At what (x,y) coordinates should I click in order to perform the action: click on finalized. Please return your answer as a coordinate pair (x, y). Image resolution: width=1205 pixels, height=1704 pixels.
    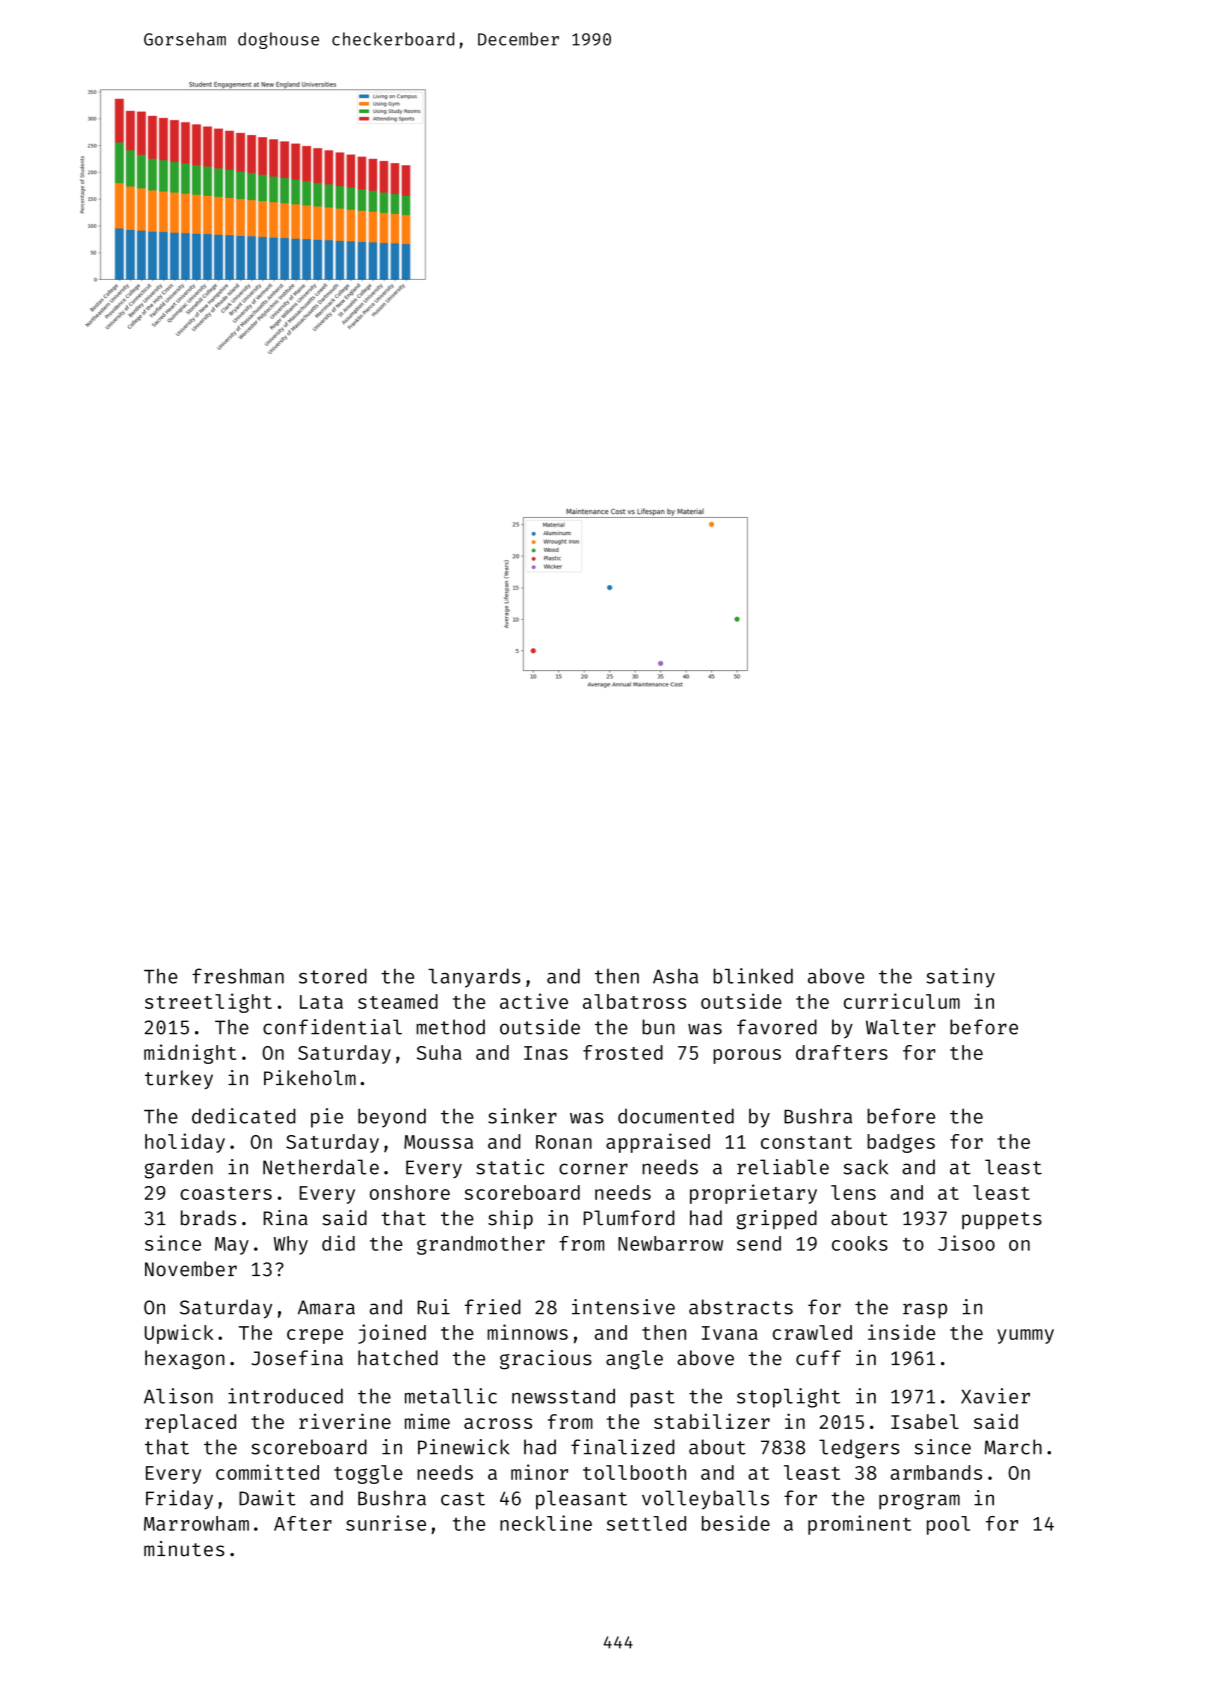
    Looking at the image, I should click on (622, 1447).
